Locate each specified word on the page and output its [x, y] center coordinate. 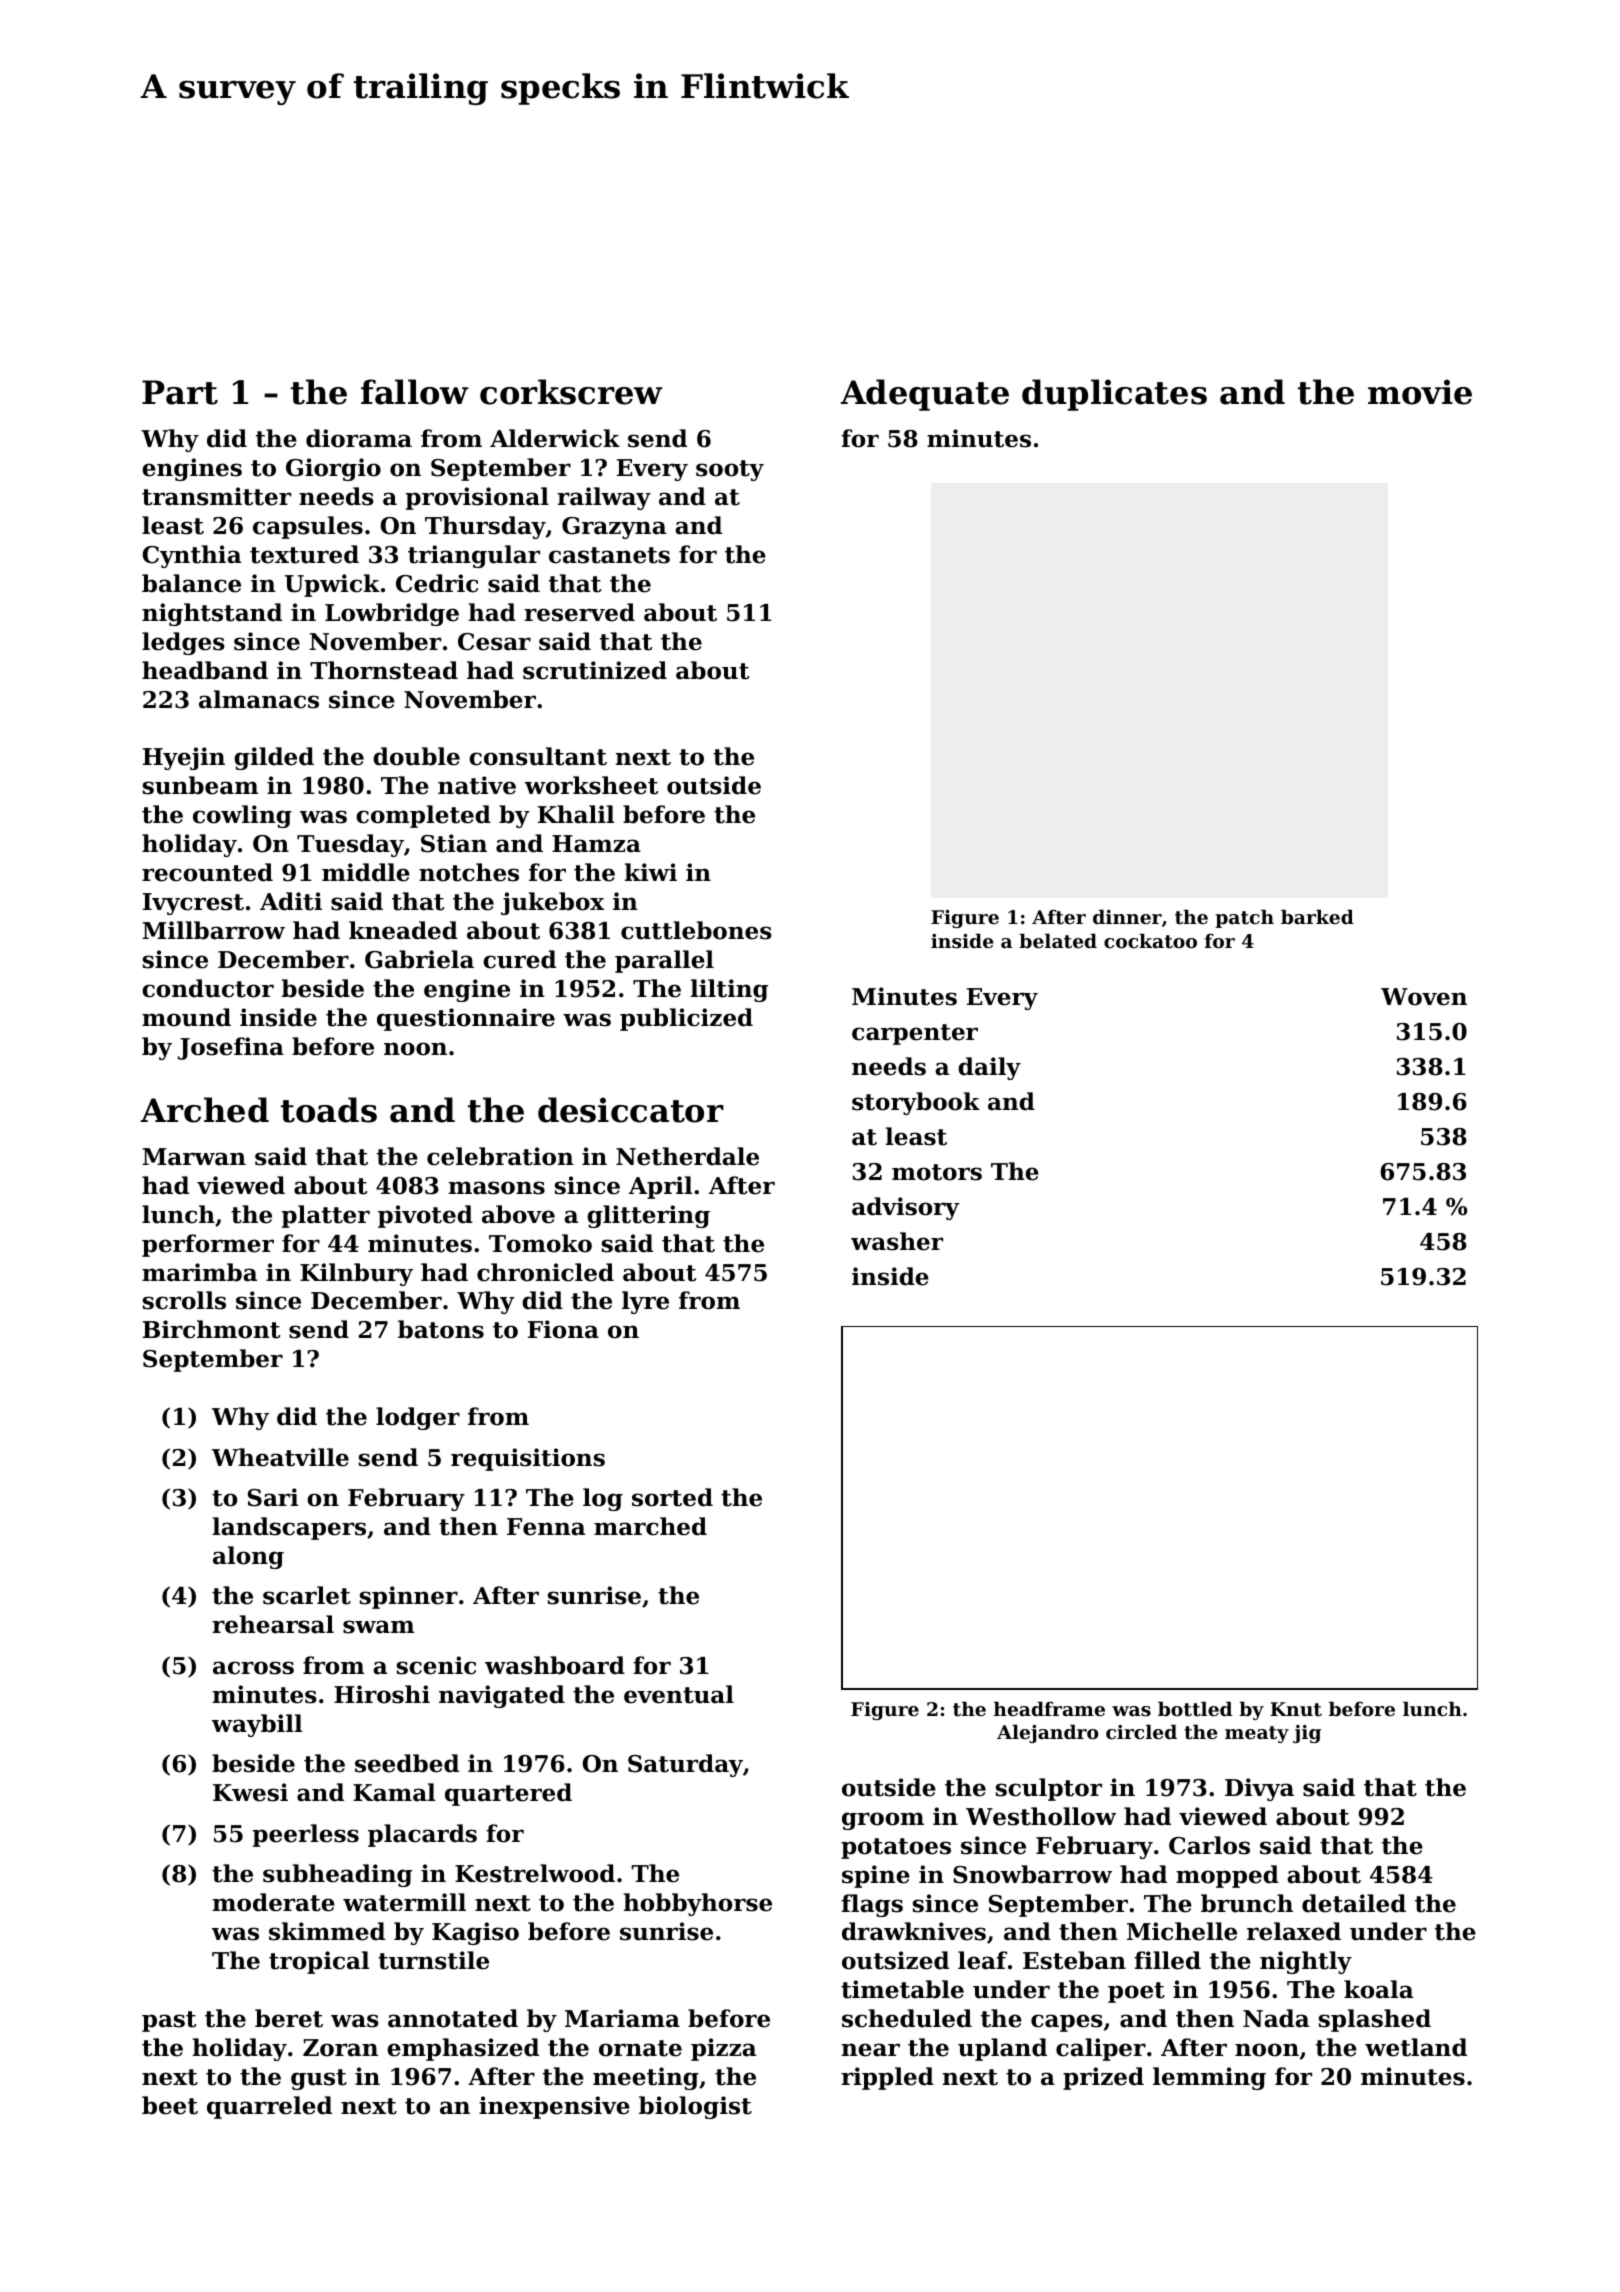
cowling [242, 816]
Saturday [685, 1765]
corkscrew [571, 392]
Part [180, 392]
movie [1420, 392]
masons [497, 1188]
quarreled [269, 2107]
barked [1317, 916]
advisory [906, 1208]
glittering [648, 1216]
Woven [1424, 997]
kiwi [651, 872]
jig [1307, 1734]
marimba [199, 1272]
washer [897, 1241]
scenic [436, 1665]
